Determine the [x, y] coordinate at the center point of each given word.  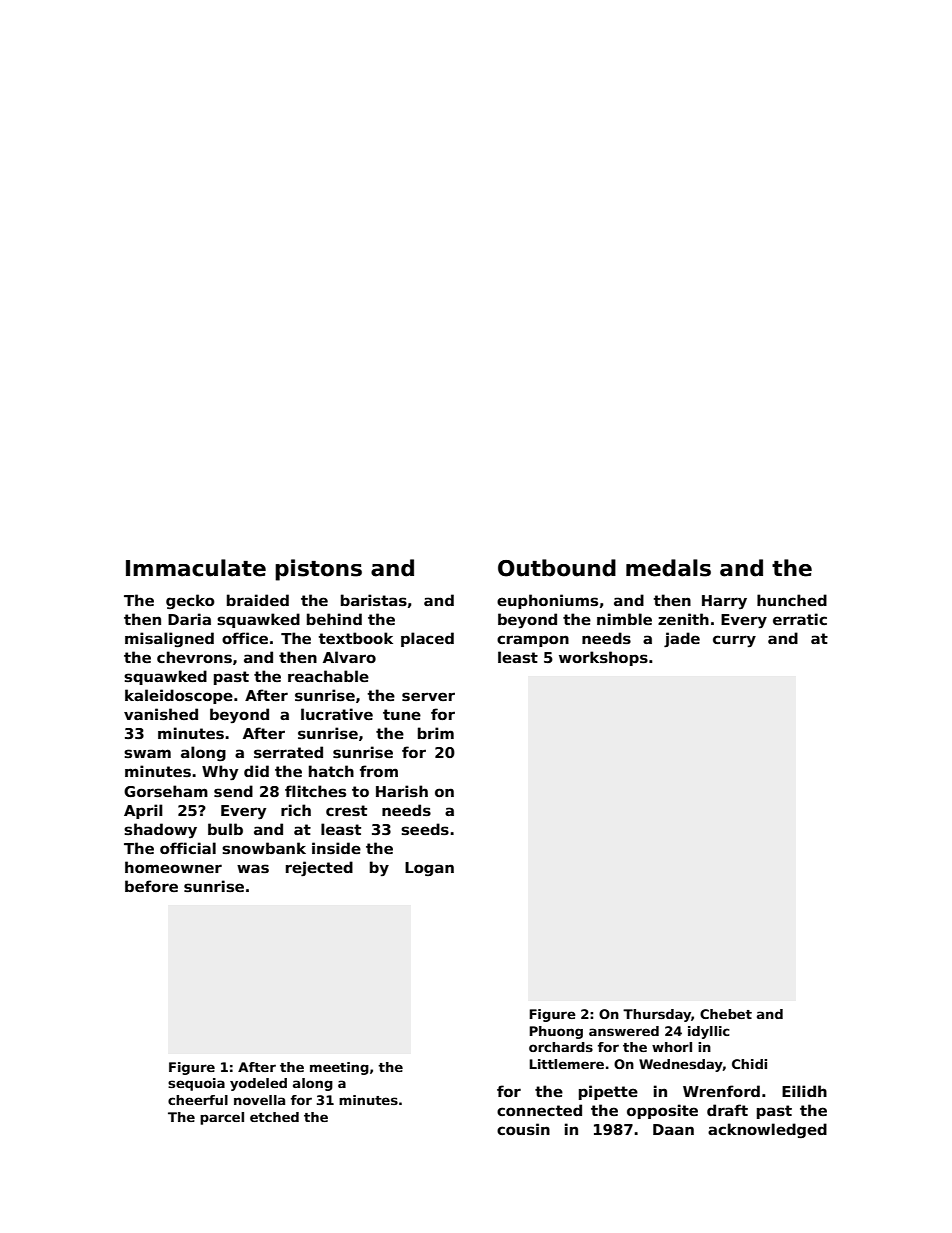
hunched [792, 600]
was [253, 868]
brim [436, 733]
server [428, 696]
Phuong [556, 1032]
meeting [339, 1068]
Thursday [657, 1015]
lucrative [337, 714]
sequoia [196, 1084]
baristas [374, 600]
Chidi [749, 1064]
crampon [533, 641]
